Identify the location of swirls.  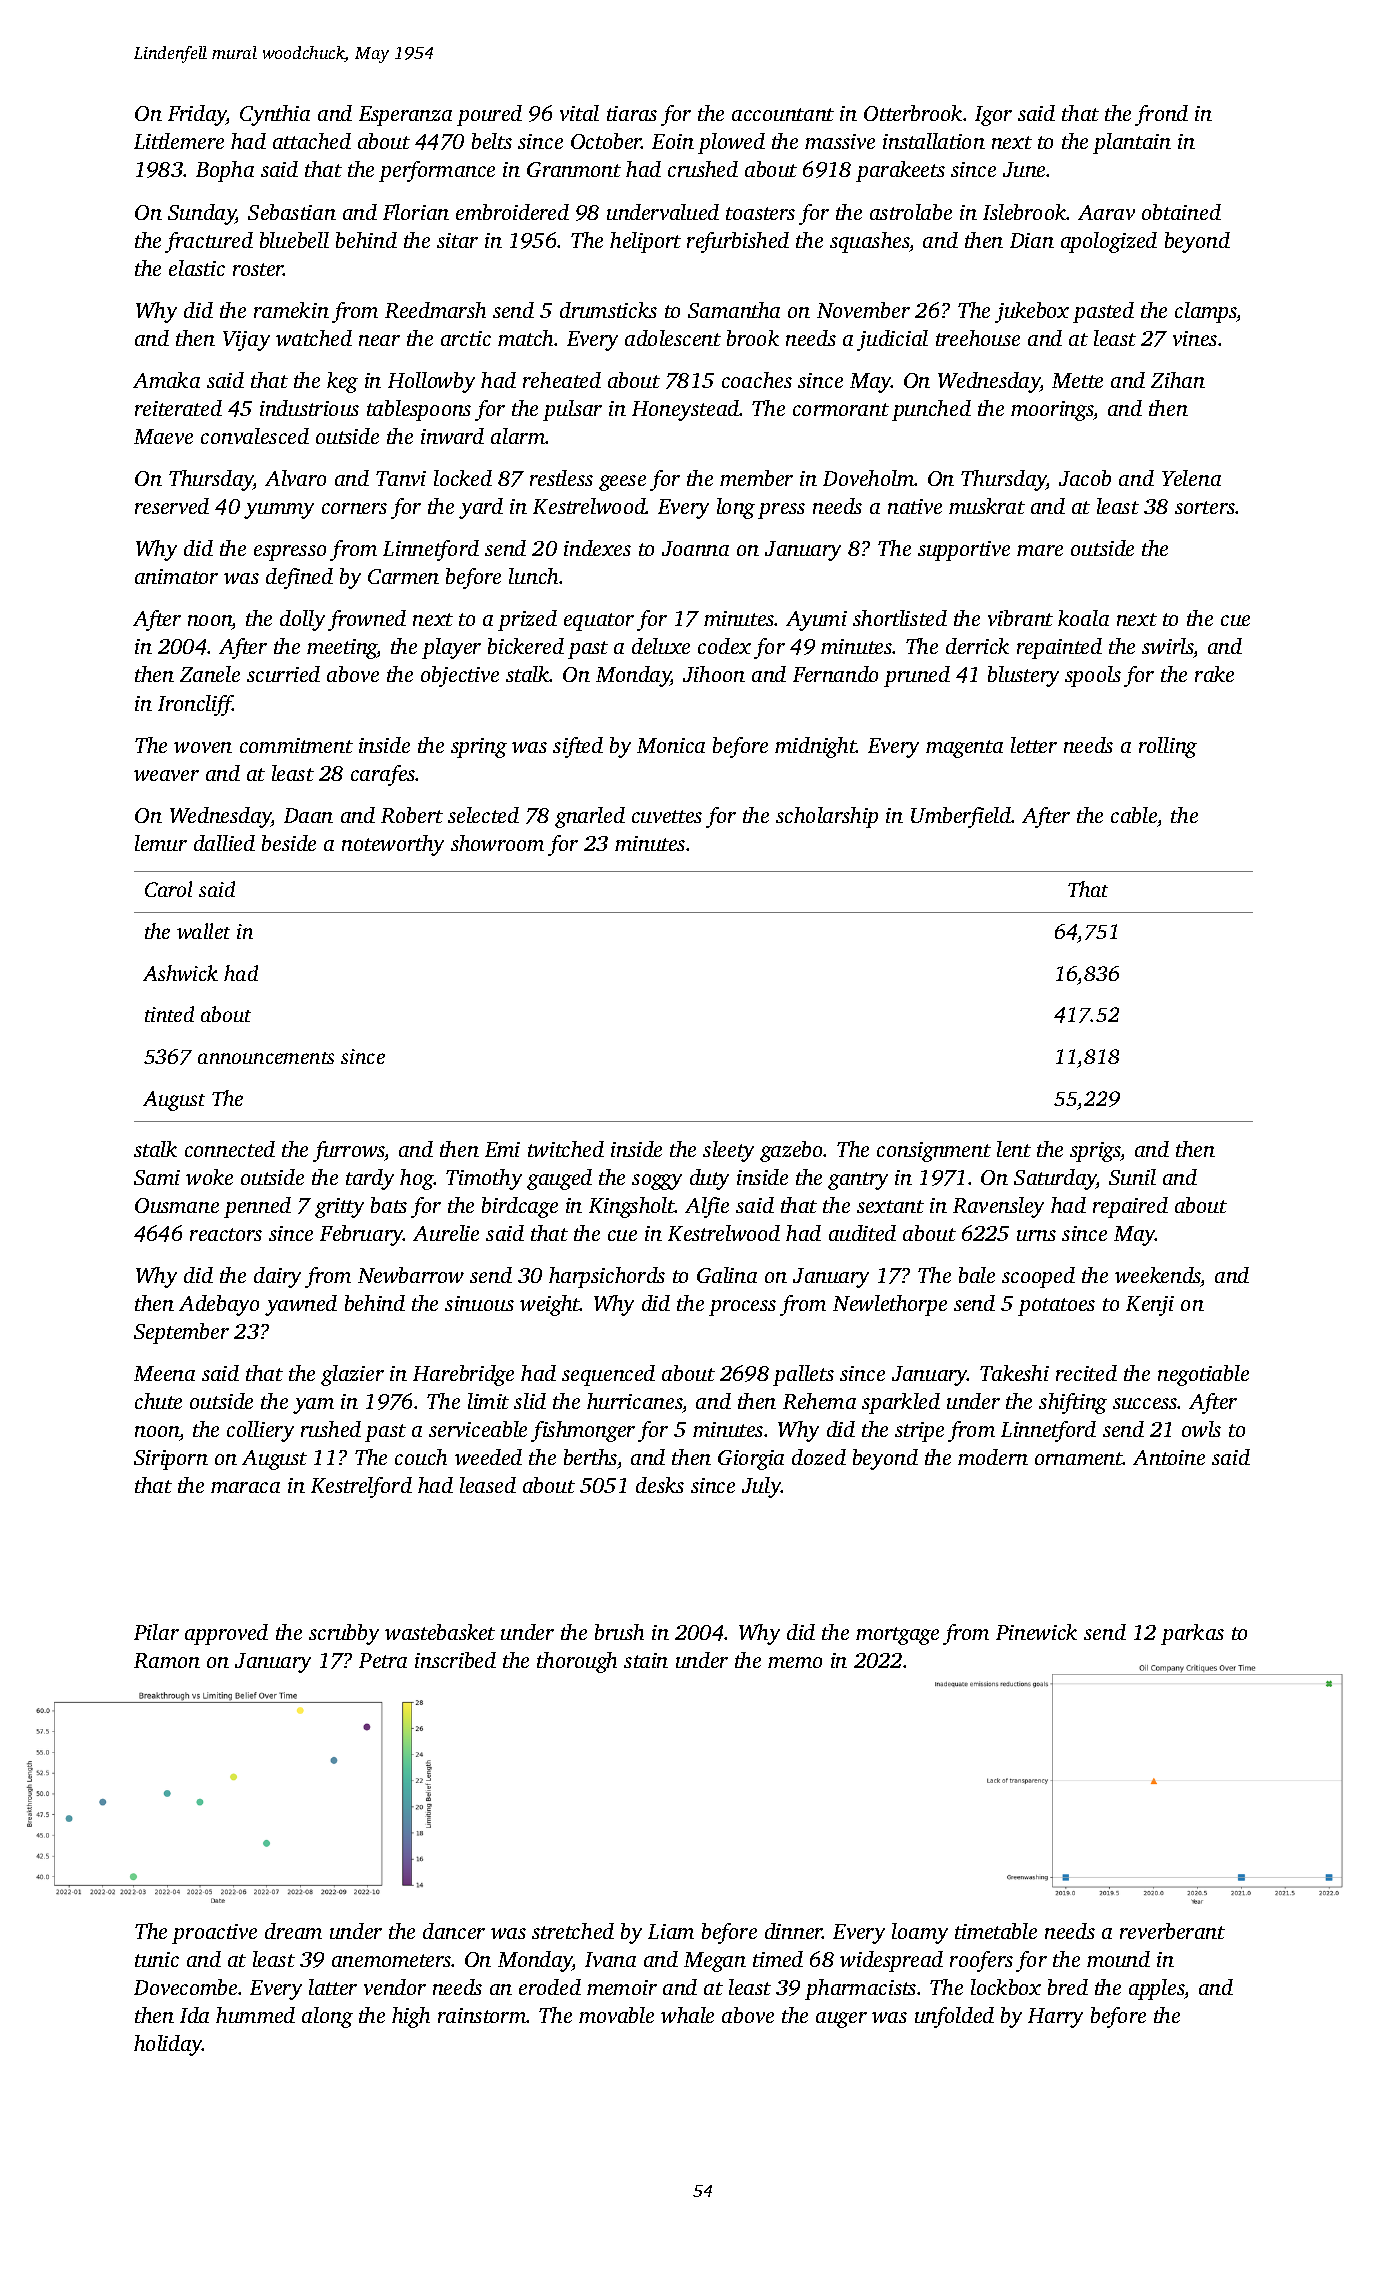
(1168, 648).
